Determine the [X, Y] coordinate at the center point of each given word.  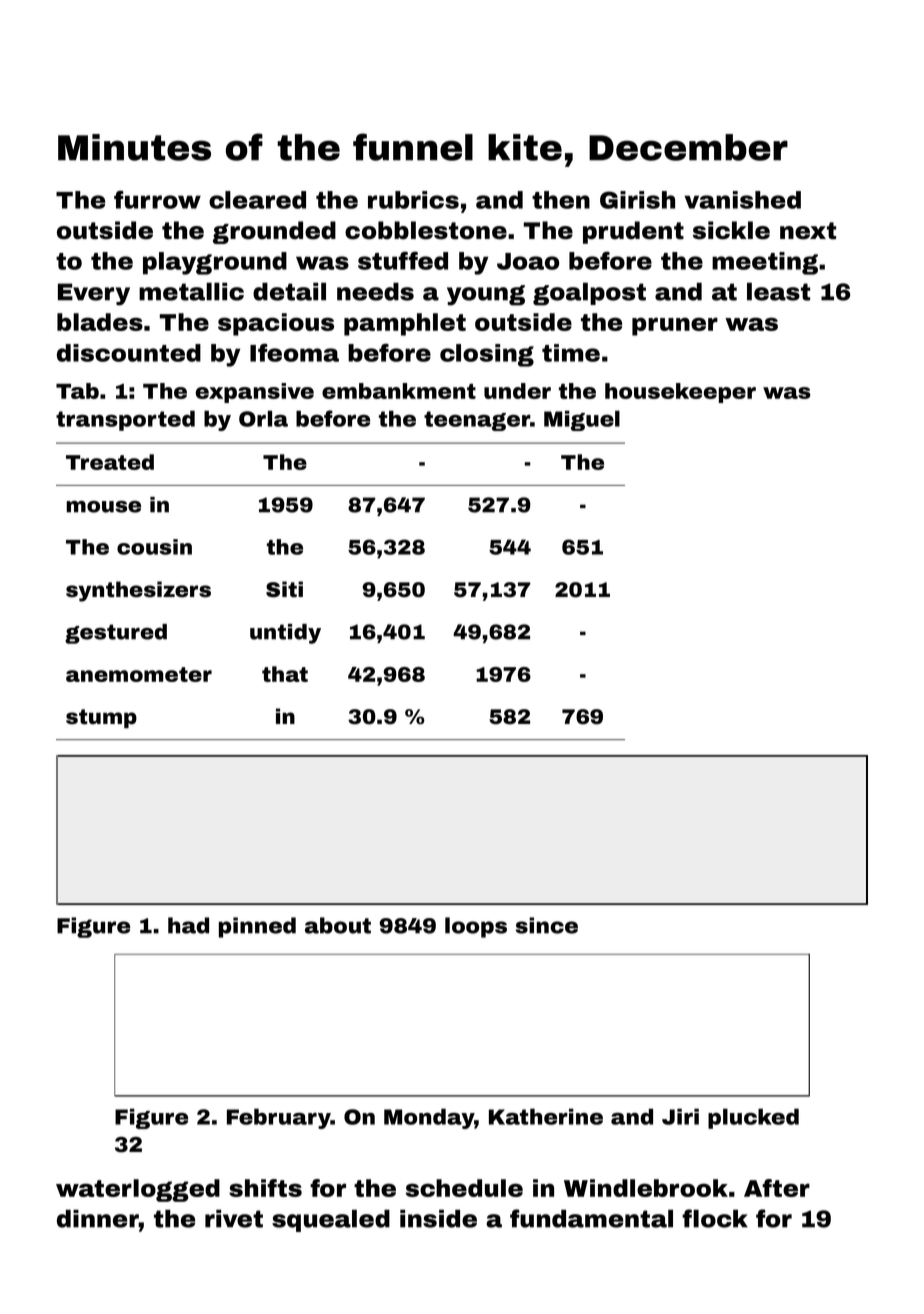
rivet [234, 1219]
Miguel [582, 420]
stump [101, 718]
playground [215, 263]
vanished [742, 200]
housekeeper [680, 393]
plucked [753, 1118]
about [338, 925]
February [279, 1118]
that [285, 674]
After [777, 1188]
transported [125, 420]
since [547, 925]
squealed [331, 1221]
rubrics [413, 200]
